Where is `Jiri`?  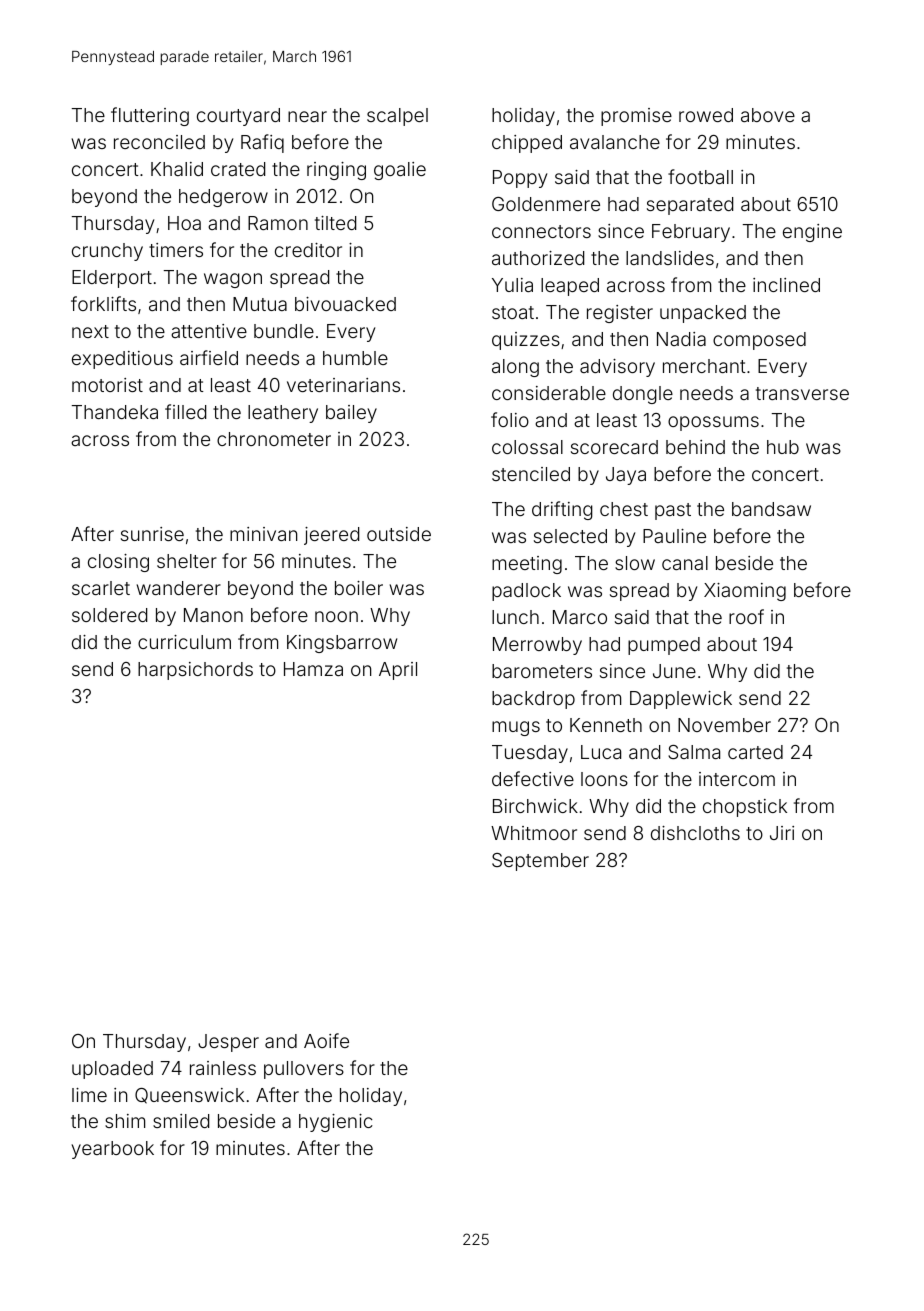 Jiri is located at coordinates (782, 833).
